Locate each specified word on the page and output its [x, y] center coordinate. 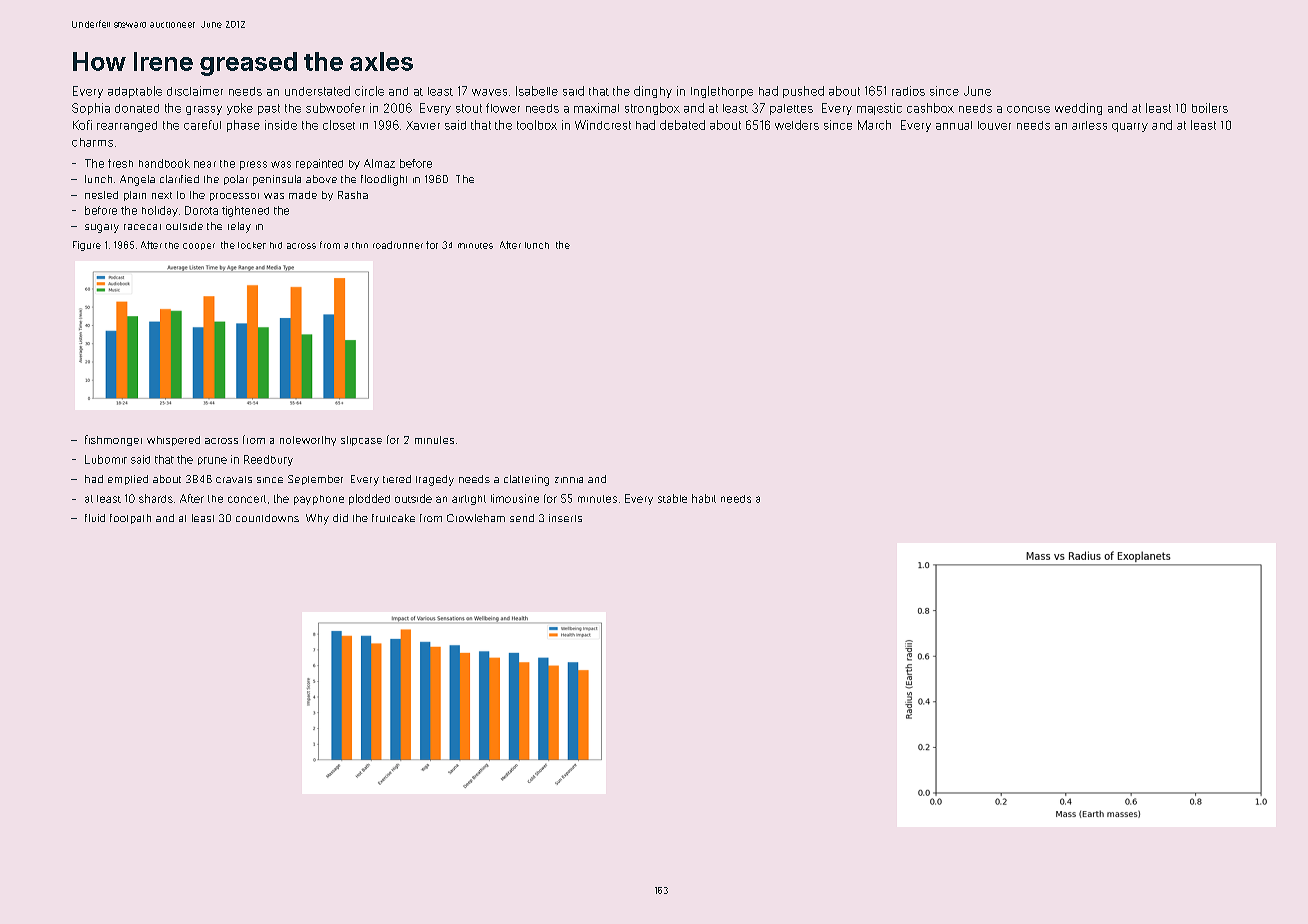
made [303, 195]
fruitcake [393, 518]
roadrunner [398, 245]
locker [252, 245]
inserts [565, 518]
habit [704, 498]
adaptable [135, 92]
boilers [1210, 108]
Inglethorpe [722, 92]
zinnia [569, 480]
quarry [1130, 127]
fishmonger [113, 440]
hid [276, 245]
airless [1089, 125]
